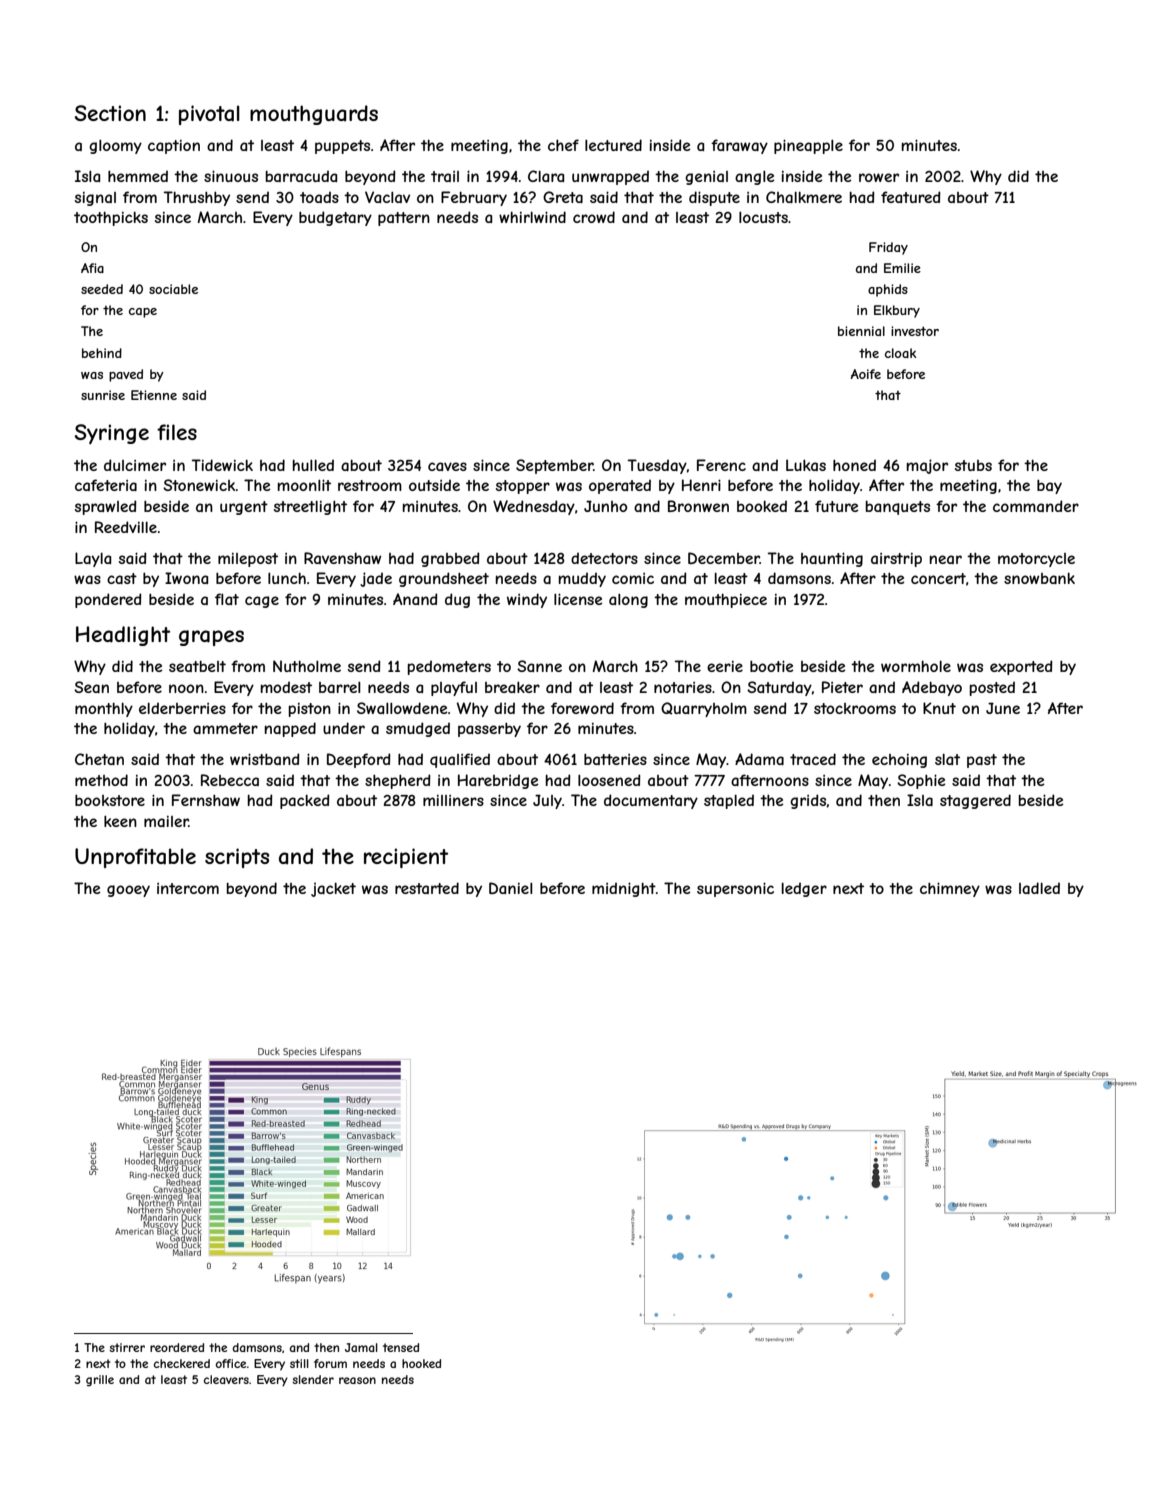 This screenshot has width=1159, height=1500. I want to click on budgetary, so click(335, 218).
